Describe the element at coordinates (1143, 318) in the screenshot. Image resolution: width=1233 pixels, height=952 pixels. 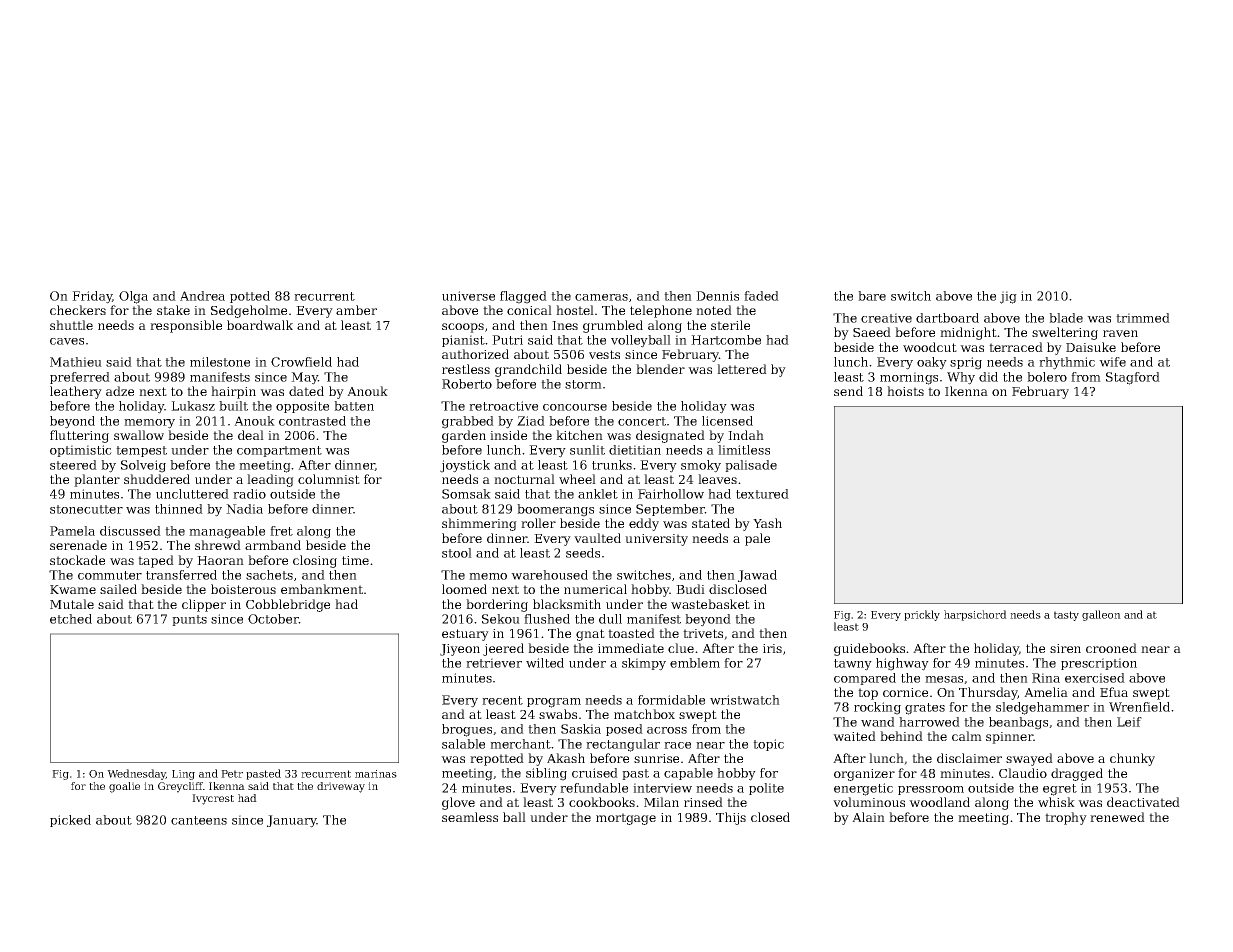
I see `trimmed` at that location.
